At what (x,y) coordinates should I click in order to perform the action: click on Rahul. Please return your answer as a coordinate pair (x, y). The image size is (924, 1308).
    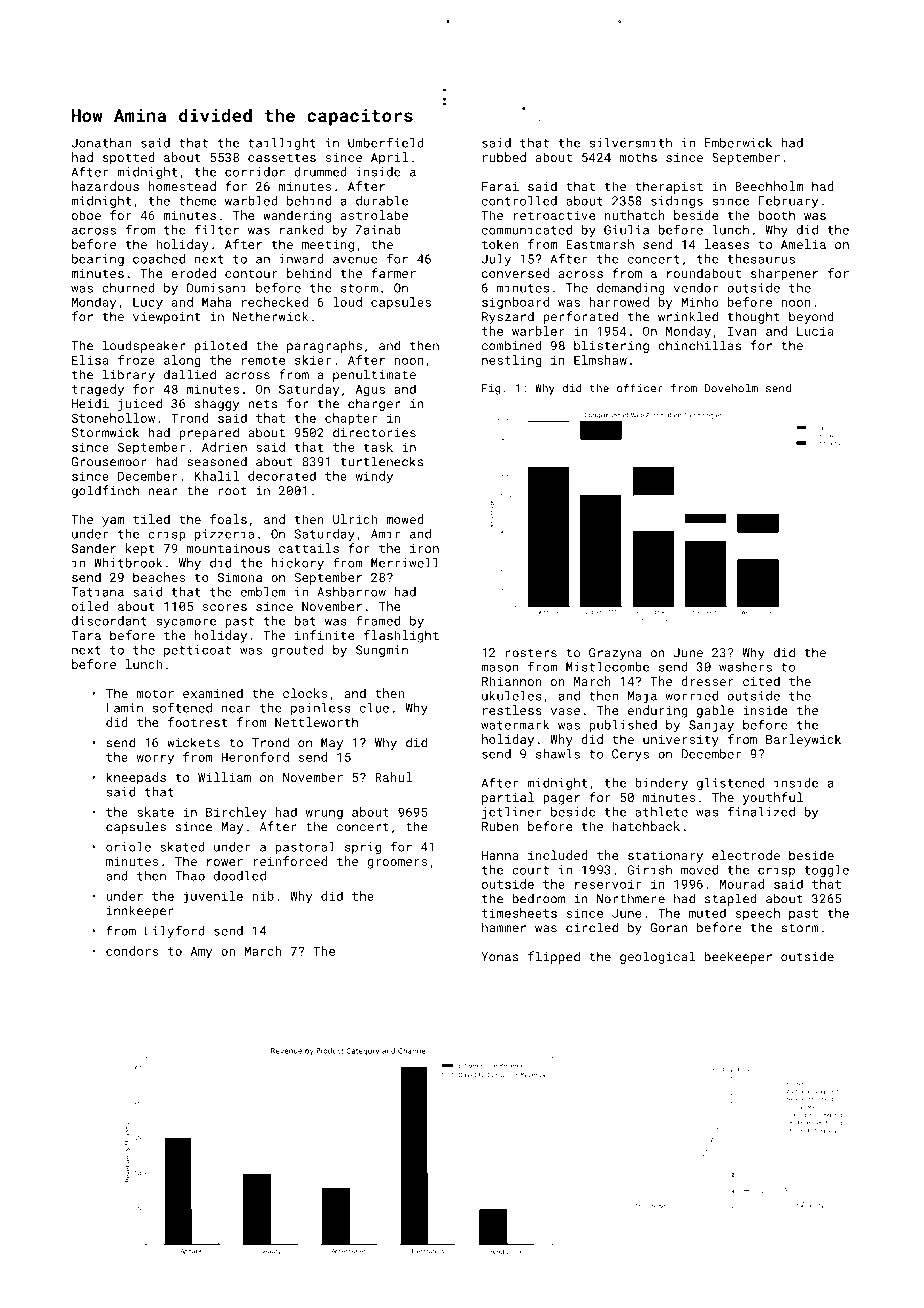
    Looking at the image, I should click on (393, 777).
